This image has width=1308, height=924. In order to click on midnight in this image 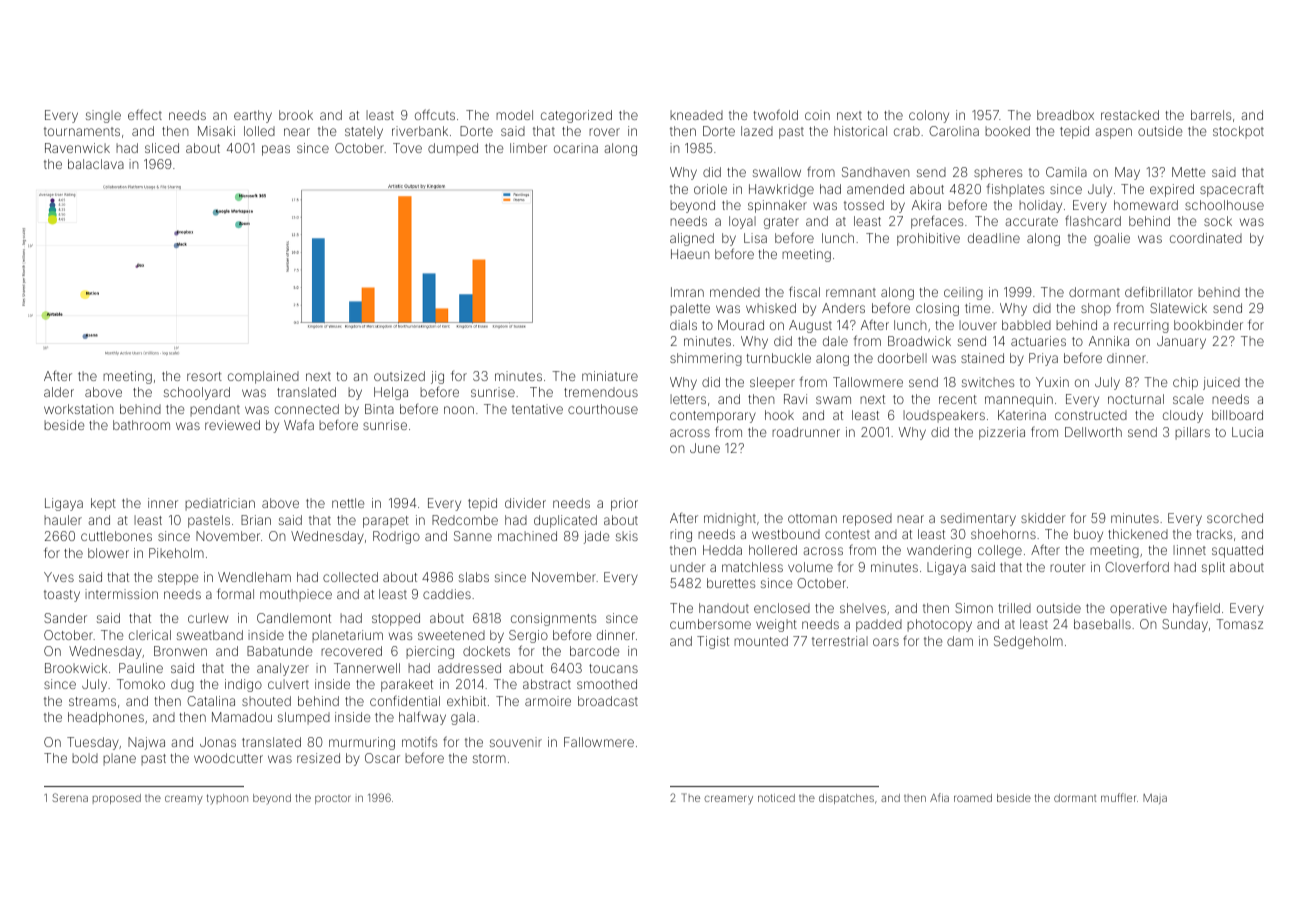, I will do `click(730, 519)`.
